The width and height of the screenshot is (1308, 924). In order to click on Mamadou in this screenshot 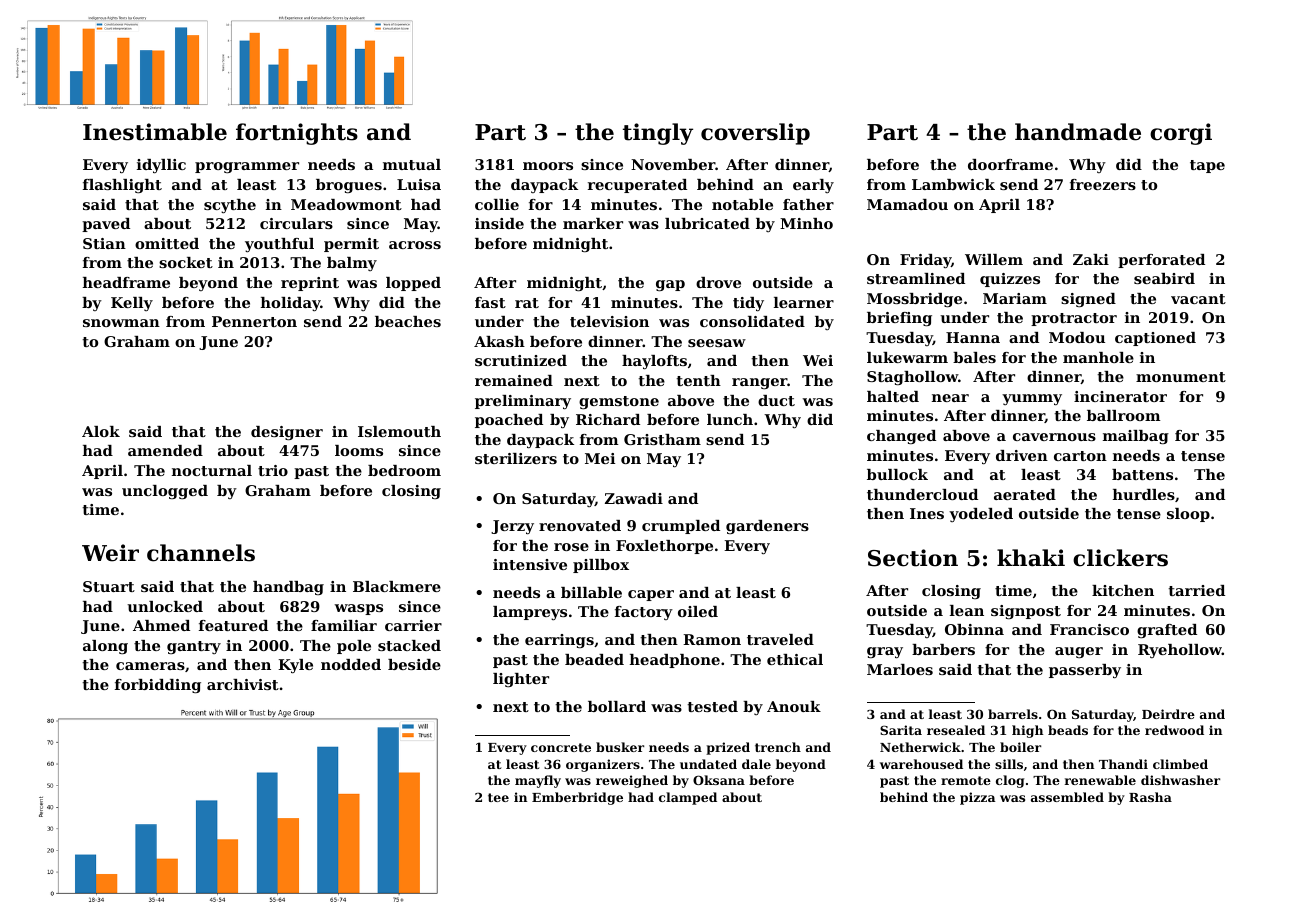, I will do `click(907, 204)`.
